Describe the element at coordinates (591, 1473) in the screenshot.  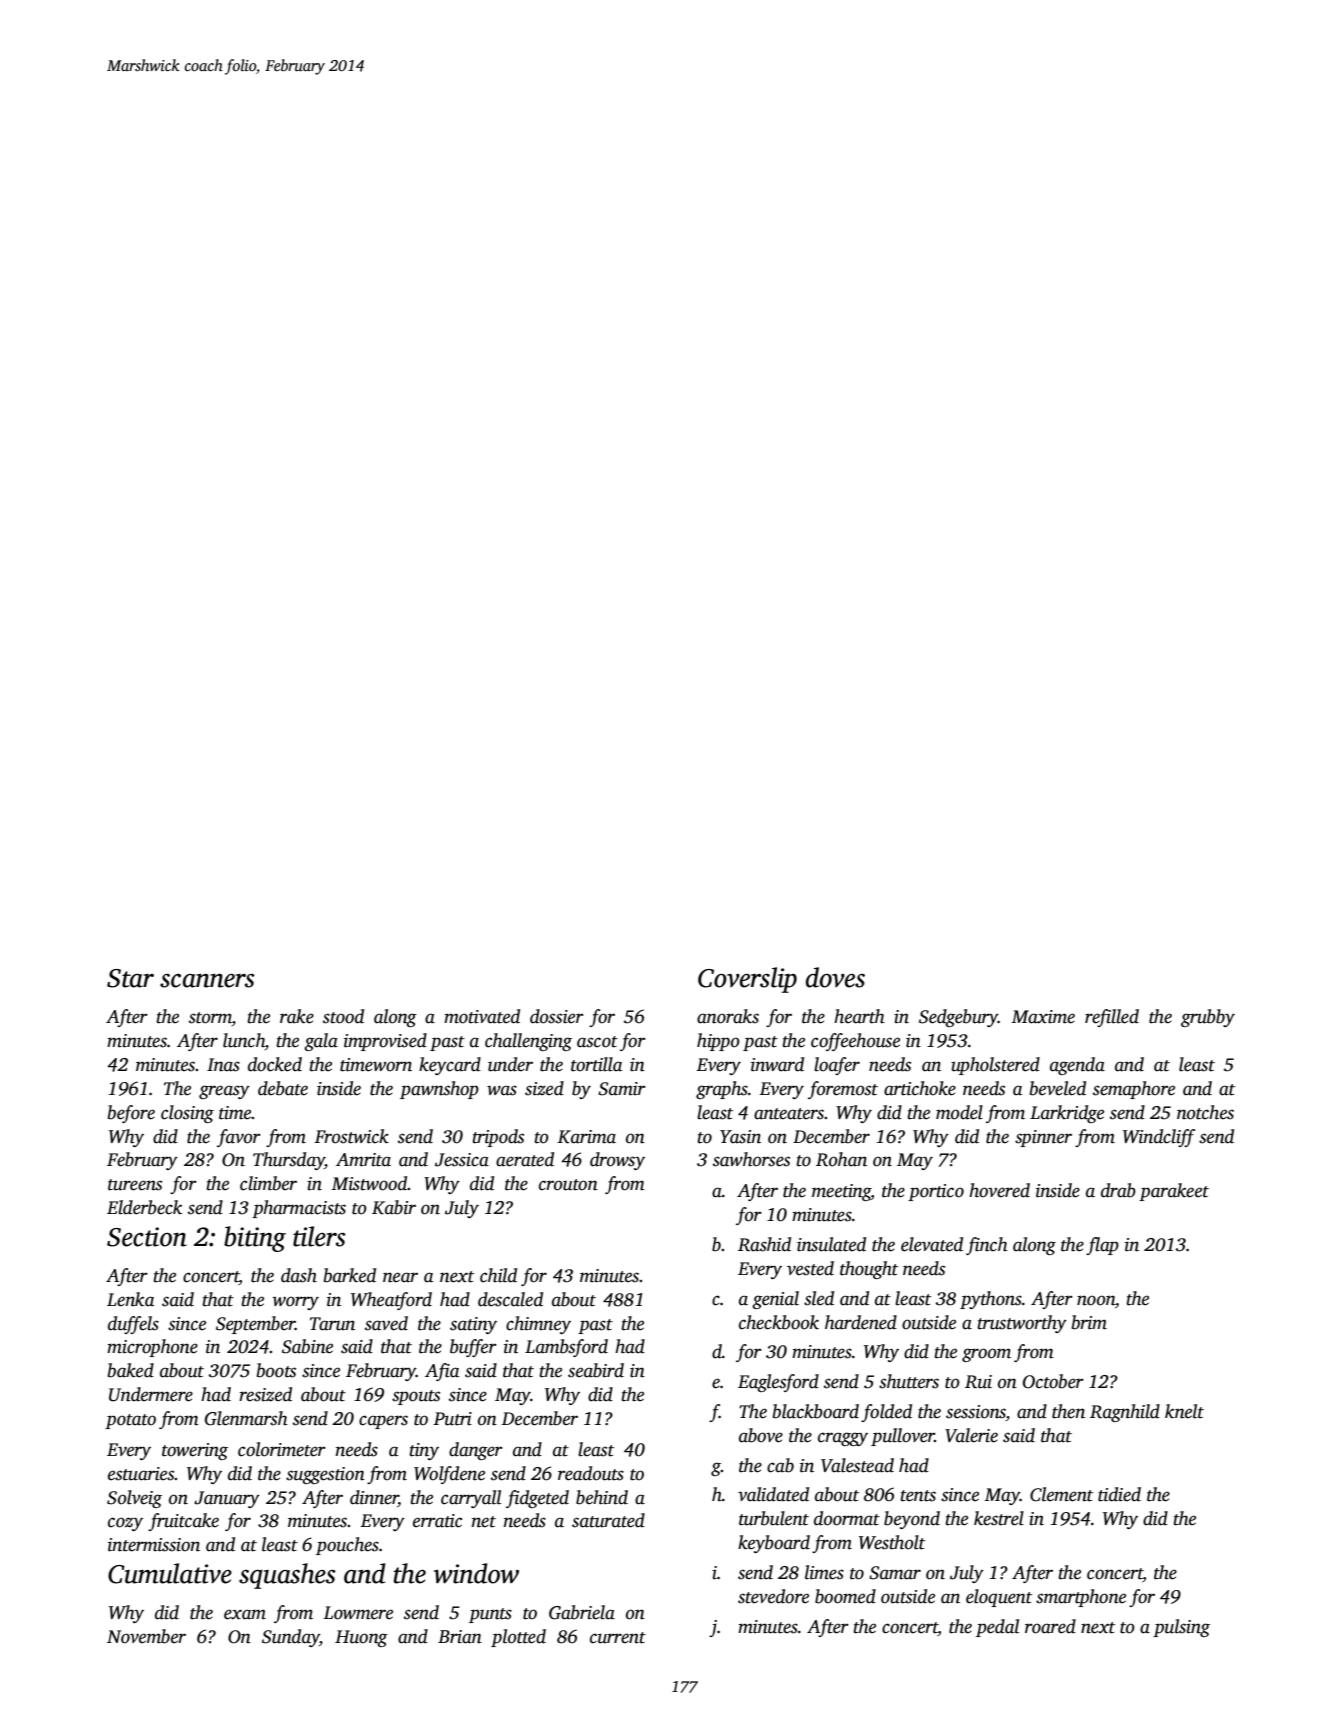
I see `readouts` at that location.
